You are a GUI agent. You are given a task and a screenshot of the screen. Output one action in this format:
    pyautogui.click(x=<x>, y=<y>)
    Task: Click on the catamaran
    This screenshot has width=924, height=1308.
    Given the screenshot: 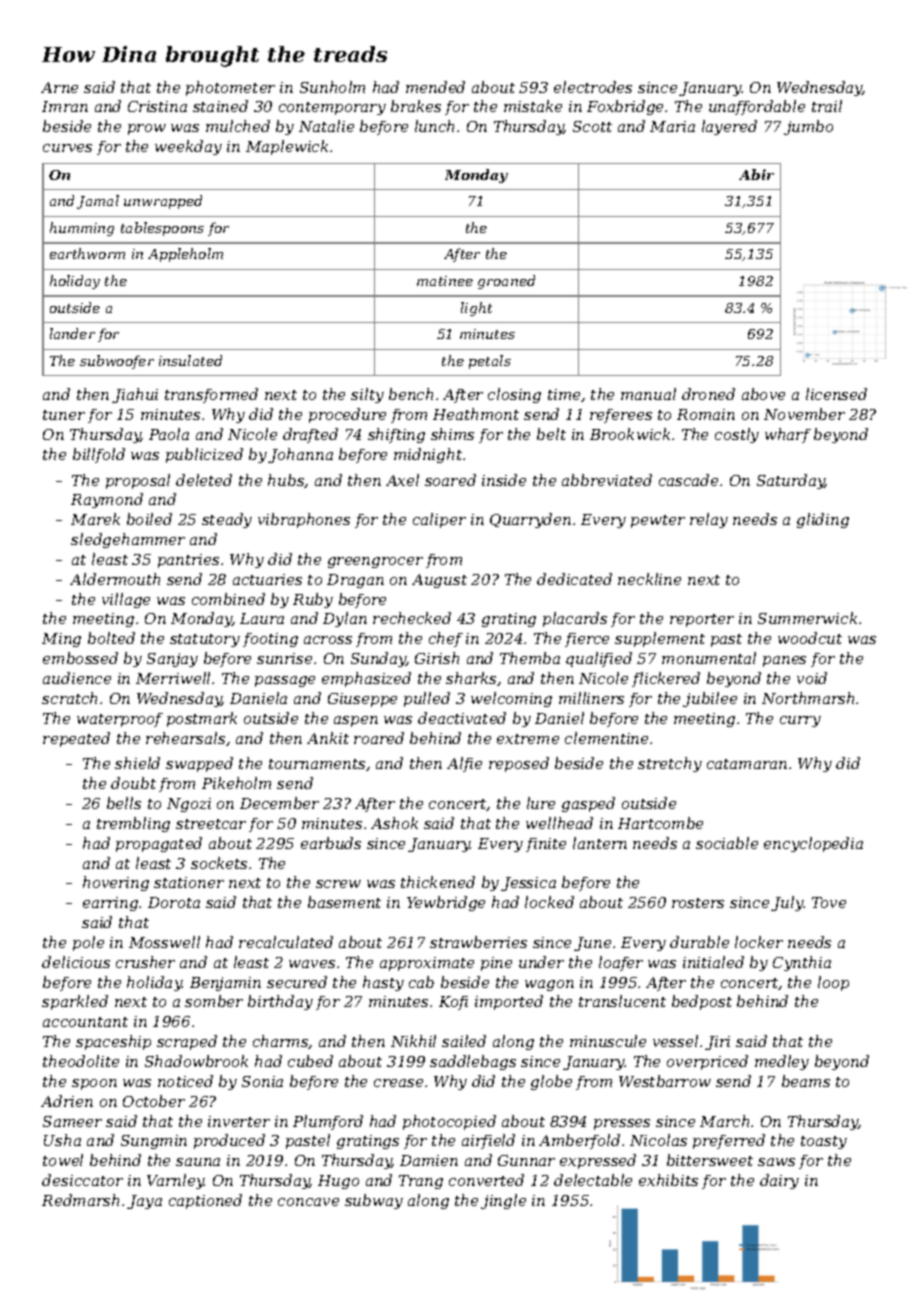 What is the action you would take?
    pyautogui.click(x=747, y=764)
